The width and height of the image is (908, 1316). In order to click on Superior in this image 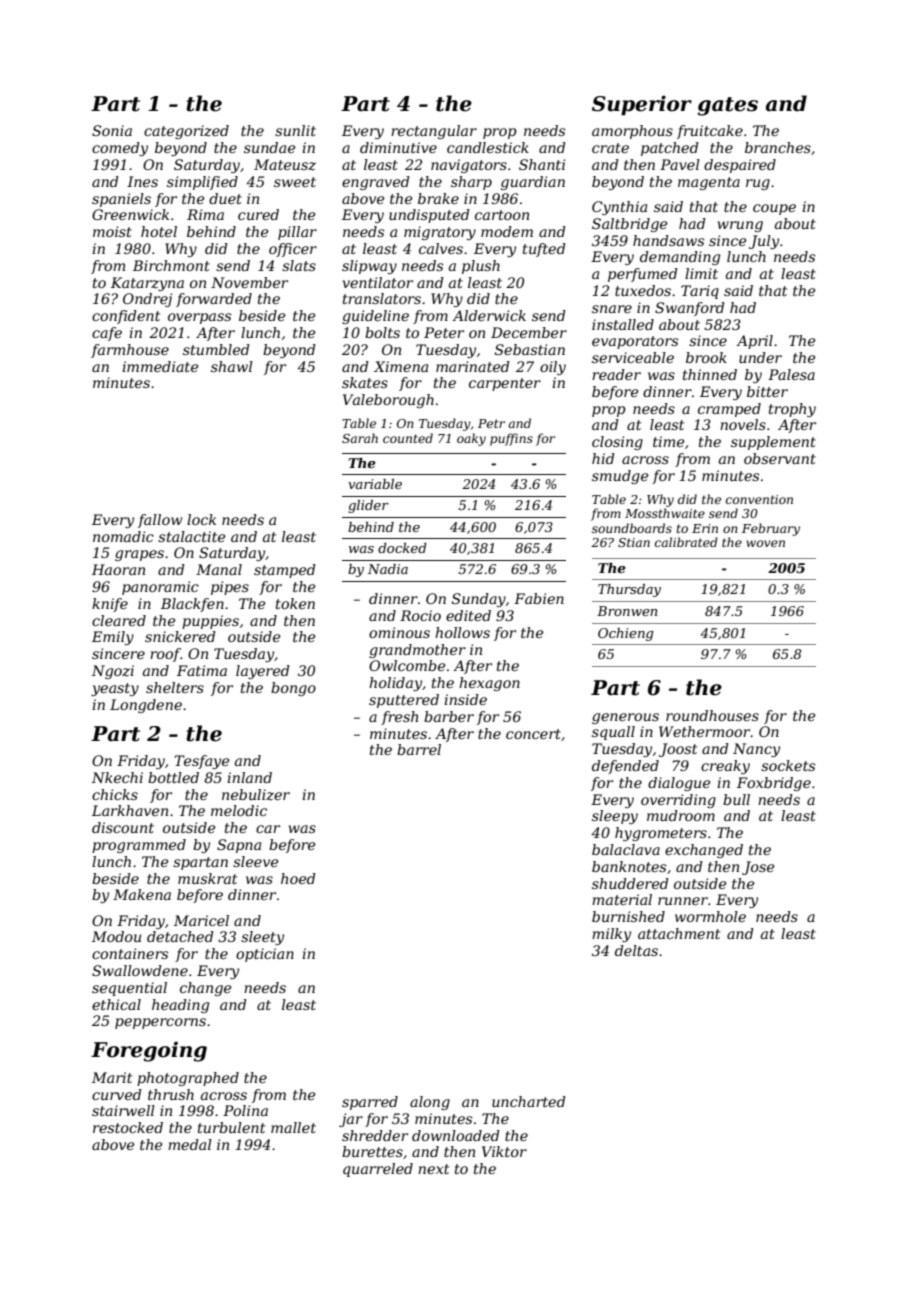, I will do `click(642, 105)`.
